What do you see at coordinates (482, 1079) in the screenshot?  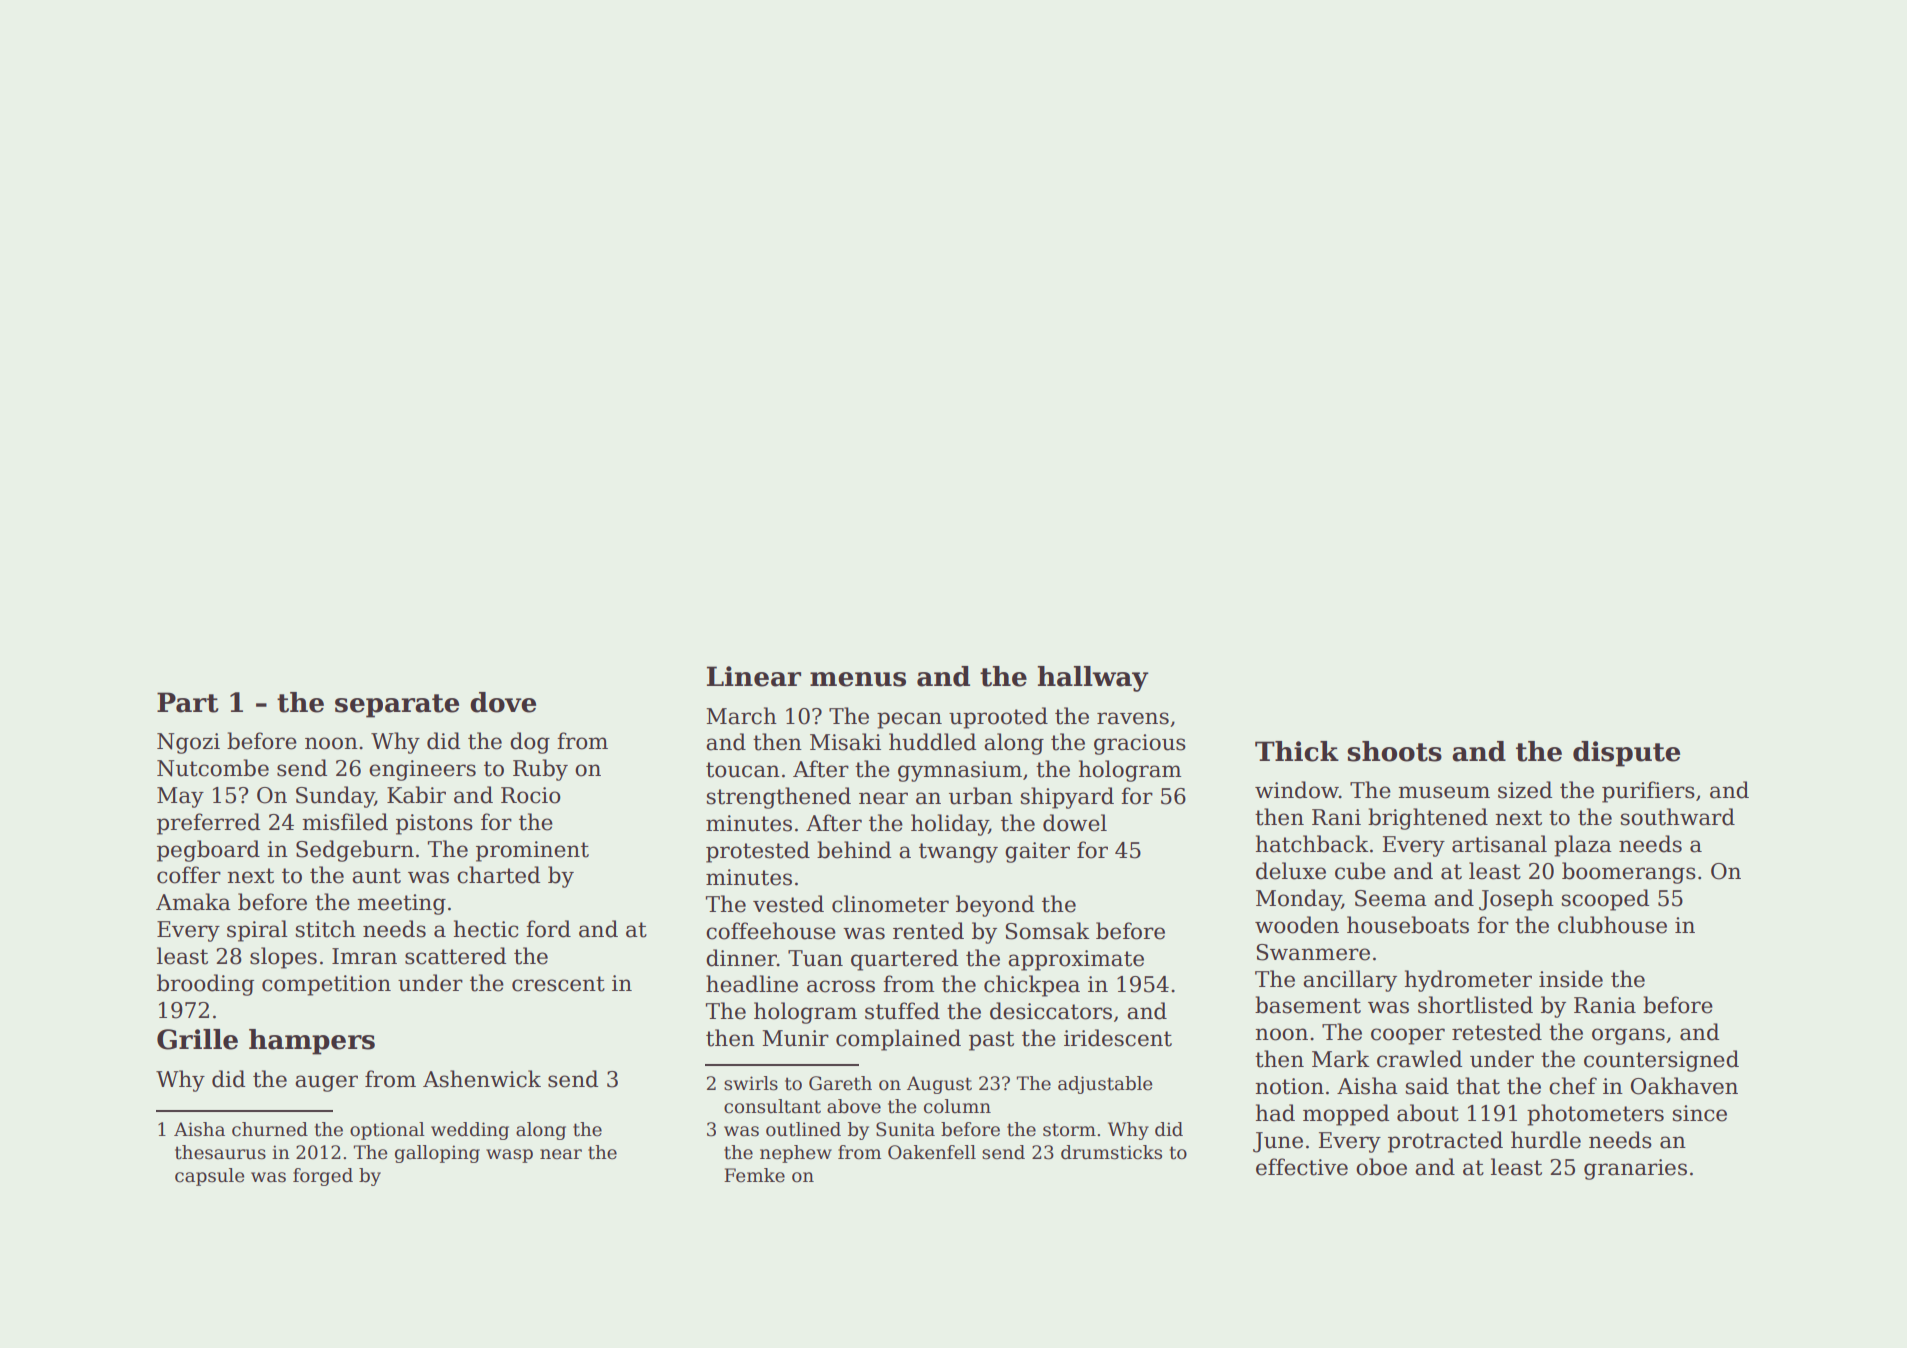 I see `Ashenwick` at bounding box center [482, 1079].
